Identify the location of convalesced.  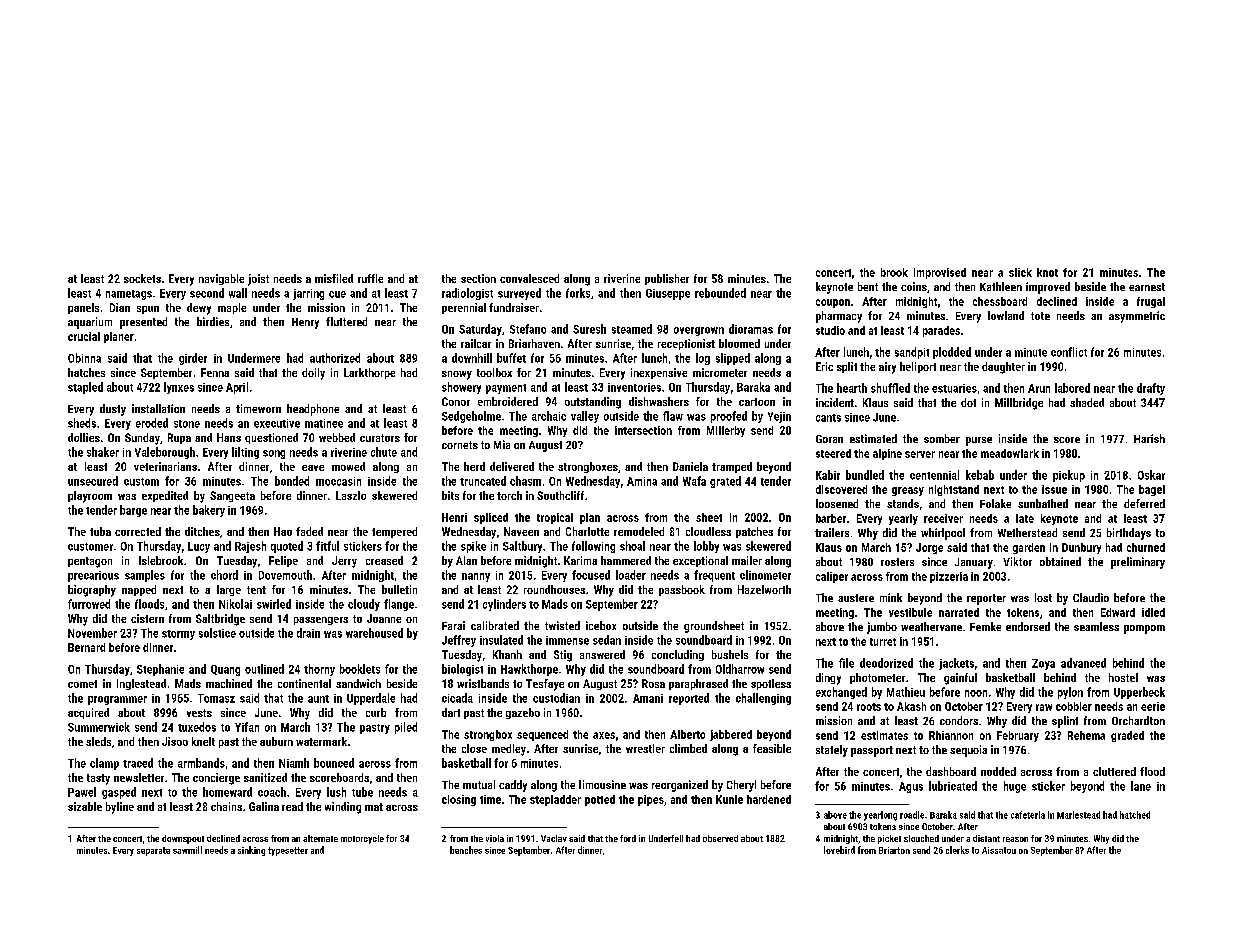
(529, 278).
